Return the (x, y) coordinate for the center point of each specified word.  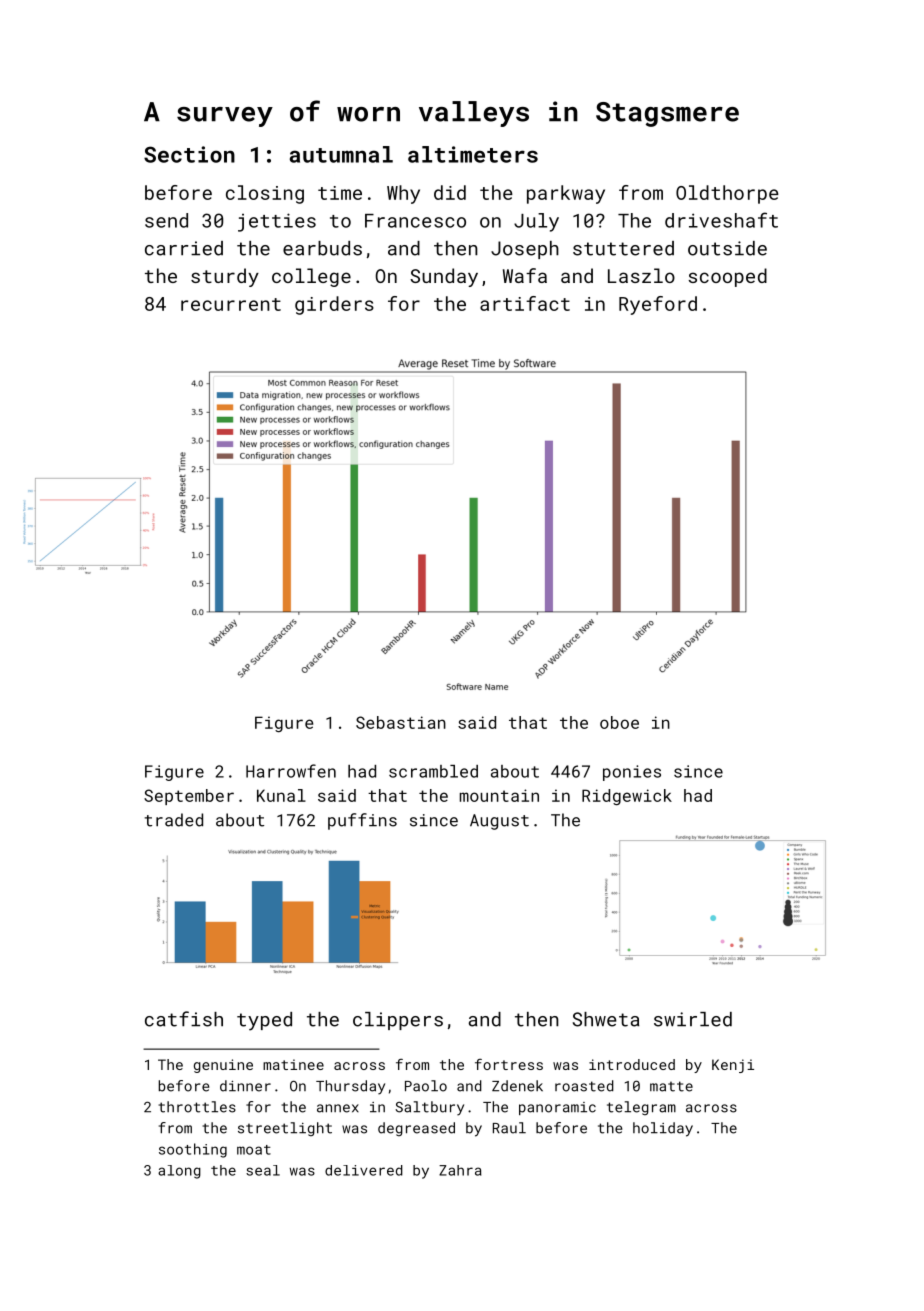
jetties (277, 222)
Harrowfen (291, 771)
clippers (398, 1021)
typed (264, 1021)
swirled (693, 1019)
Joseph (525, 250)
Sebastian (401, 722)
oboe (619, 722)
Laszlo (641, 275)
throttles (197, 1107)
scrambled (433, 771)
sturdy (225, 277)
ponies (632, 773)
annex (338, 1108)
